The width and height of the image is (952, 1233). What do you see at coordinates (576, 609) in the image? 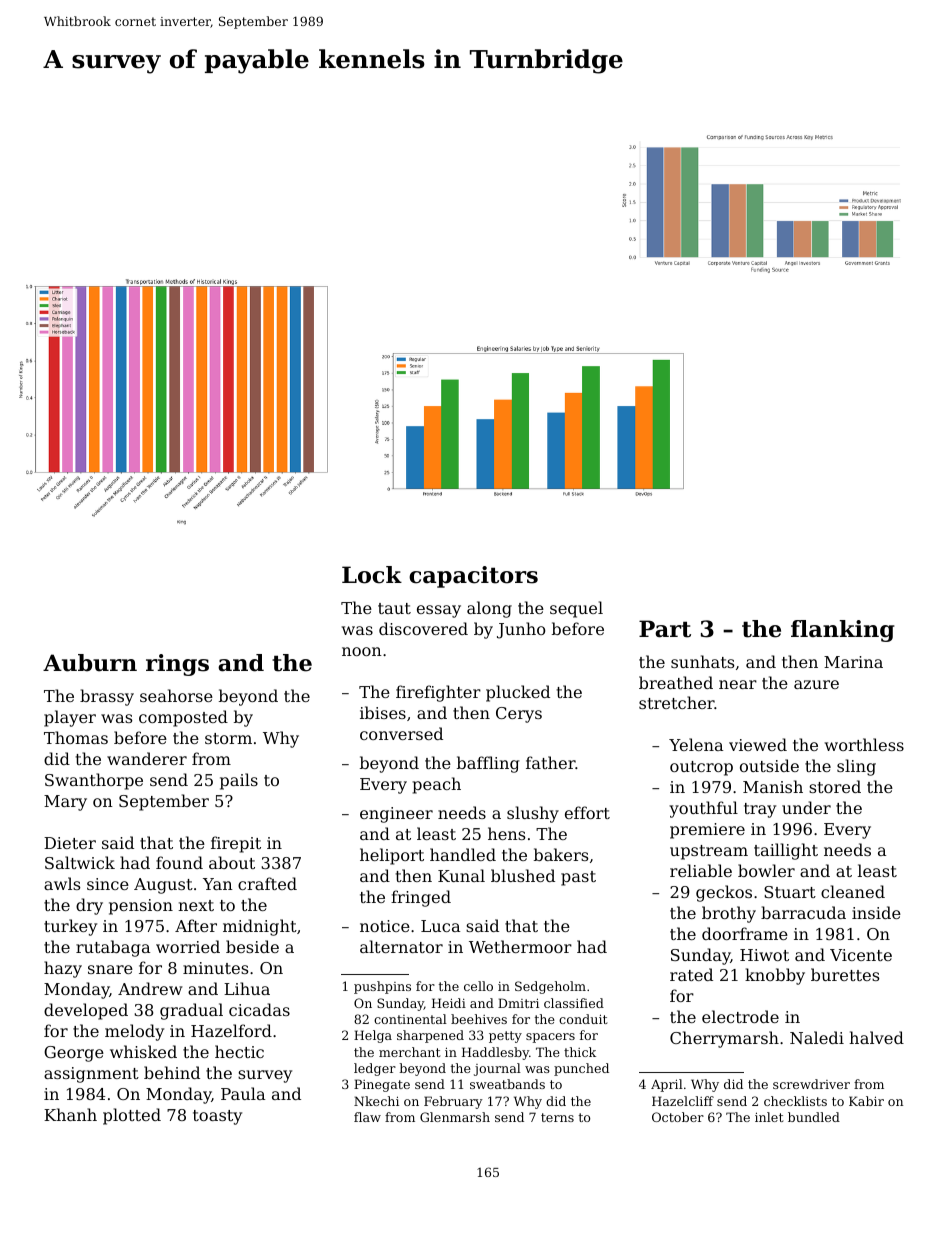
I see `sequel` at bounding box center [576, 609].
